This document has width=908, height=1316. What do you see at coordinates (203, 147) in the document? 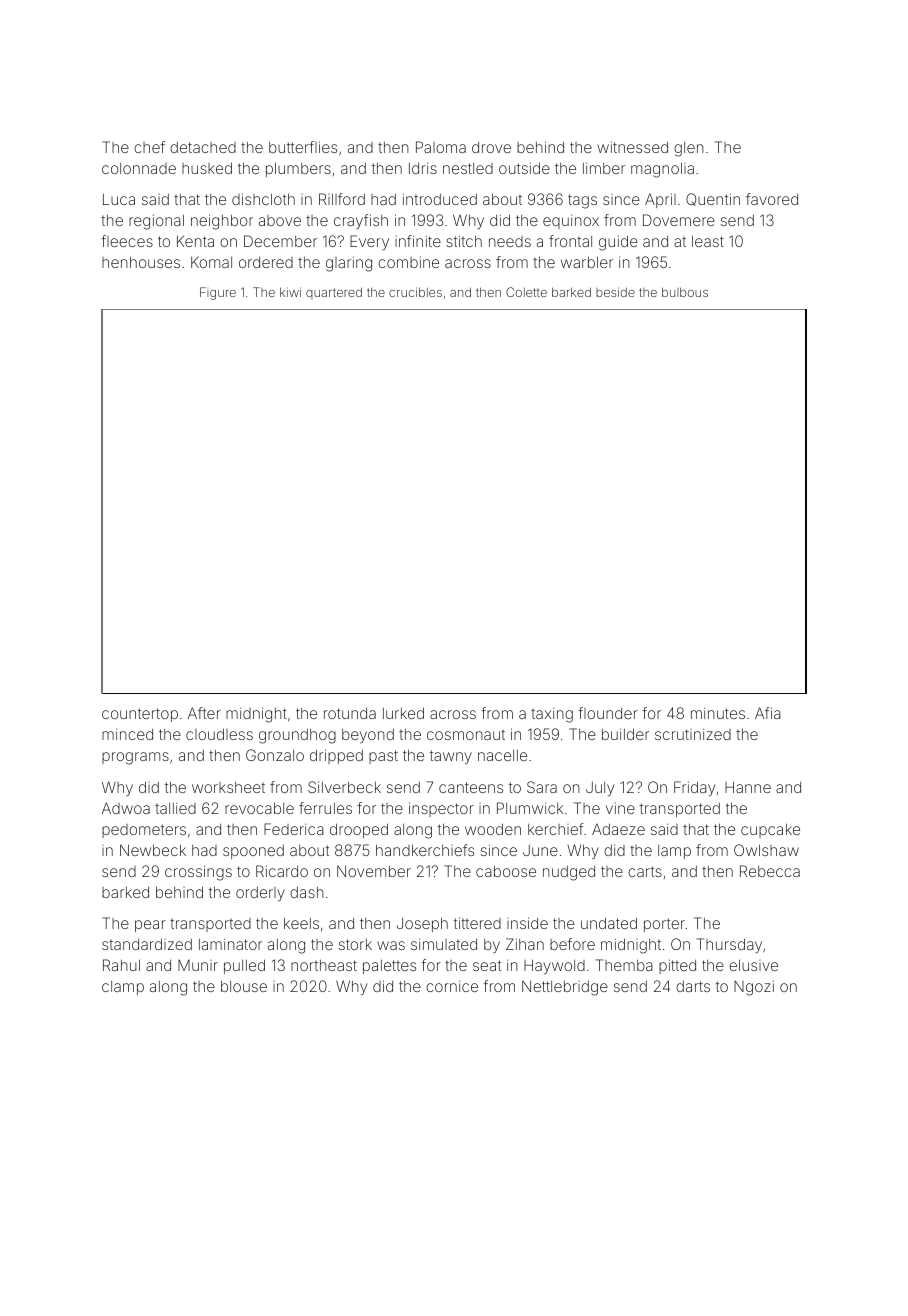
I see `detached` at bounding box center [203, 147].
